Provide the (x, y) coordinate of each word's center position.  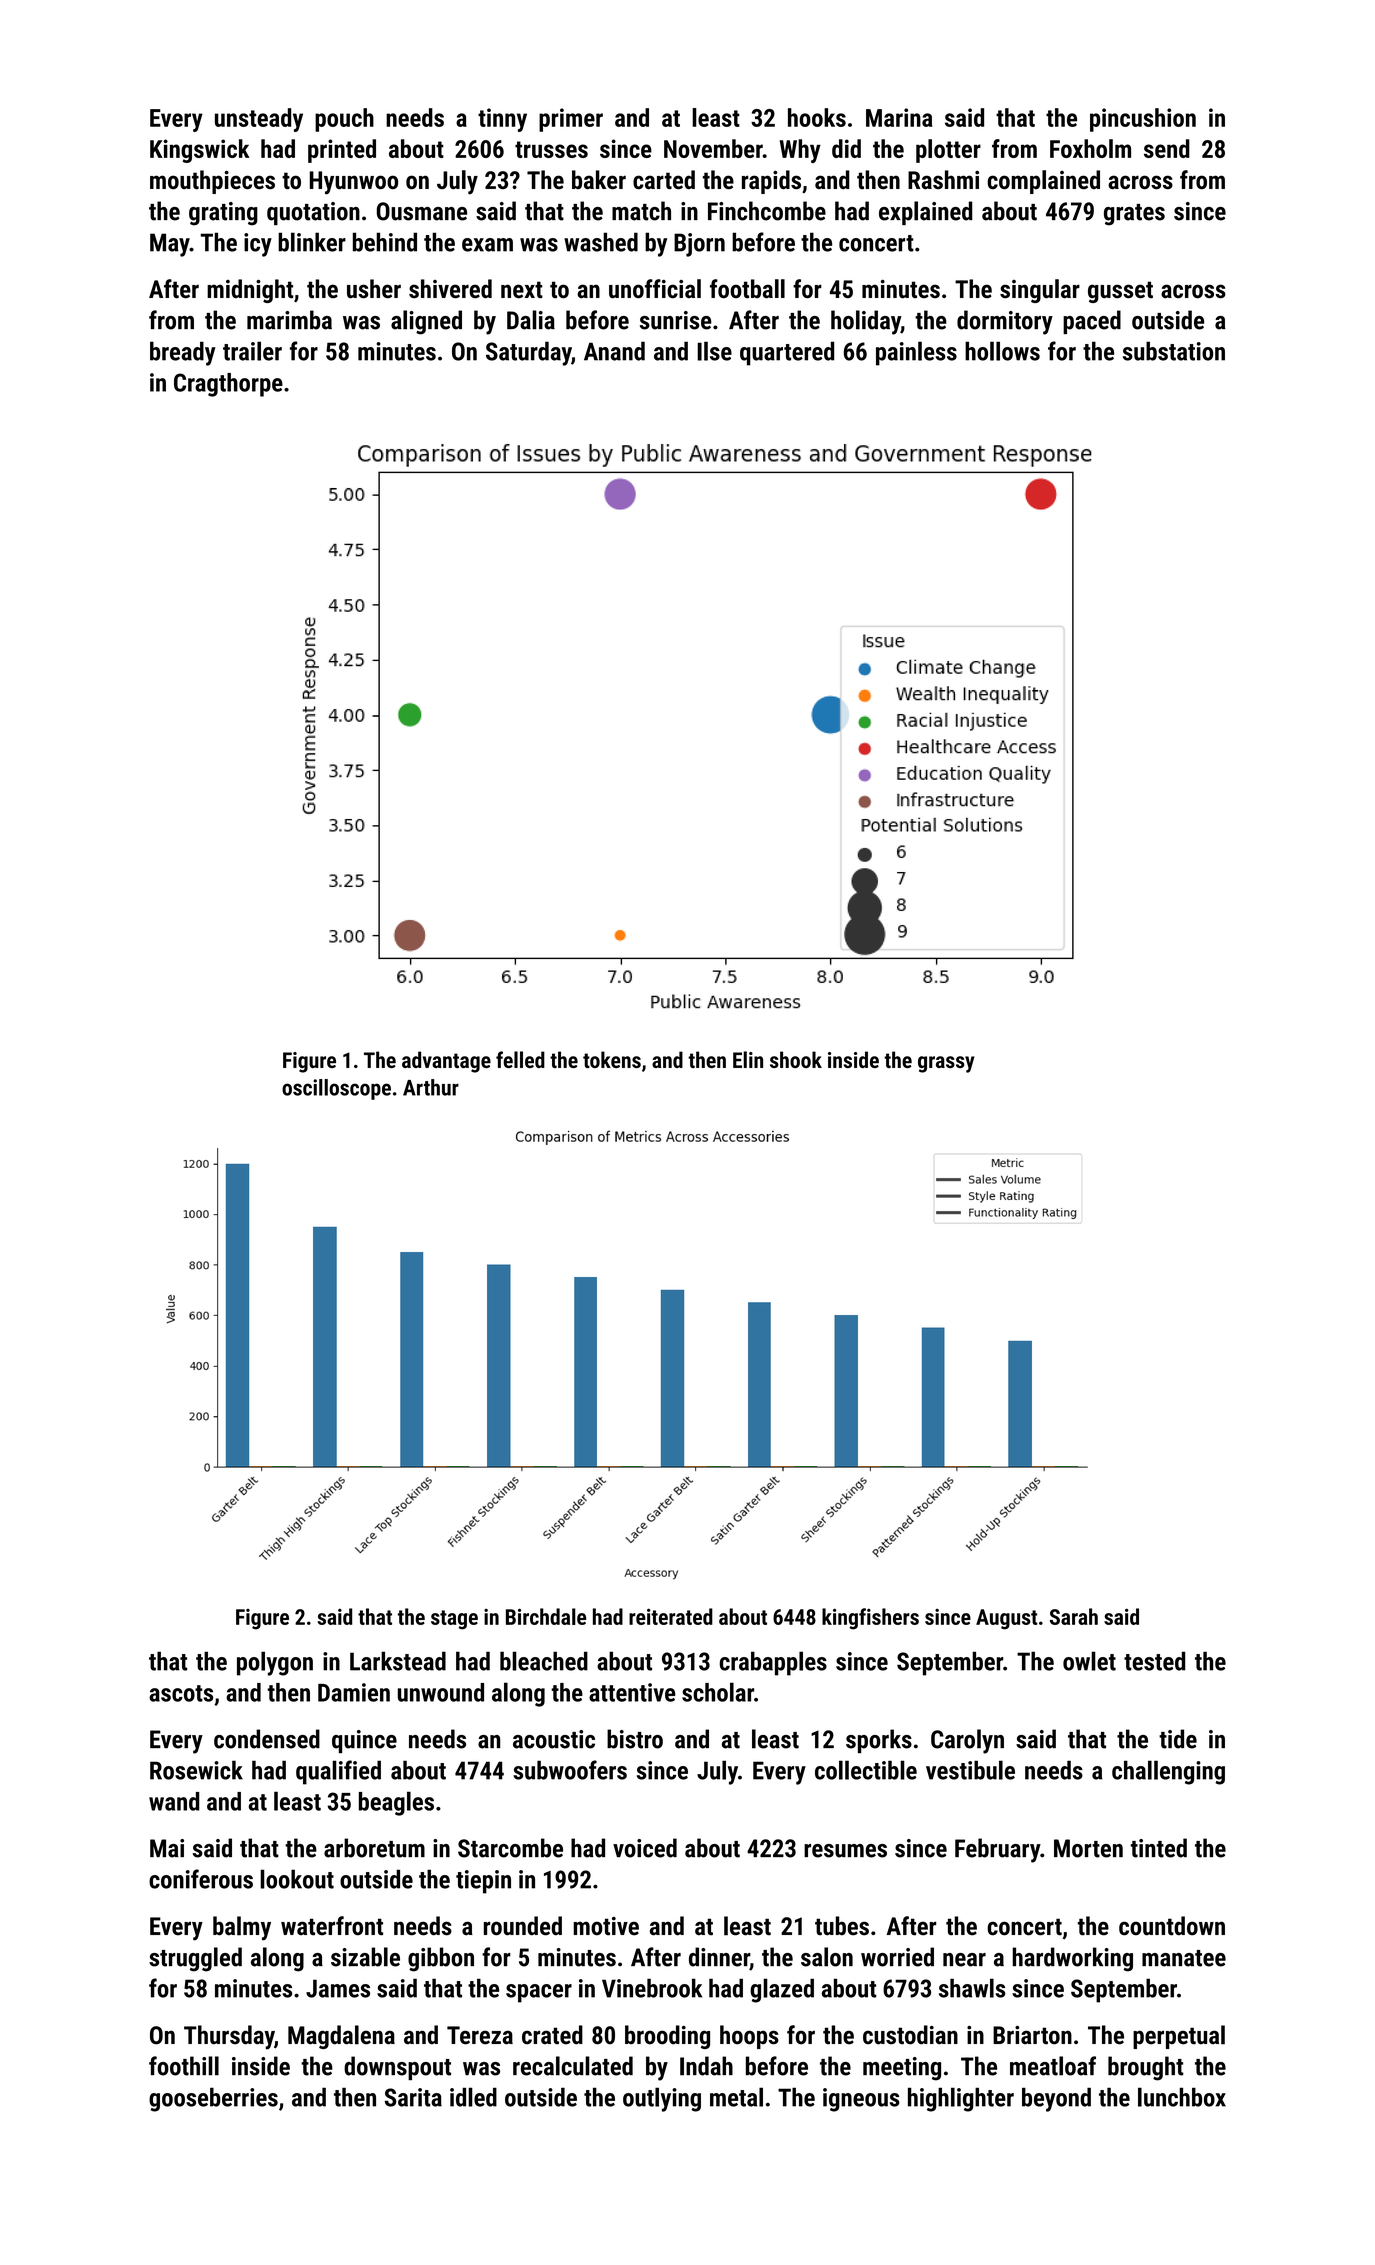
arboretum (374, 1848)
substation (1174, 351)
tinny (502, 120)
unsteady (259, 120)
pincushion (1143, 120)
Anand (614, 351)
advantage (446, 1062)
